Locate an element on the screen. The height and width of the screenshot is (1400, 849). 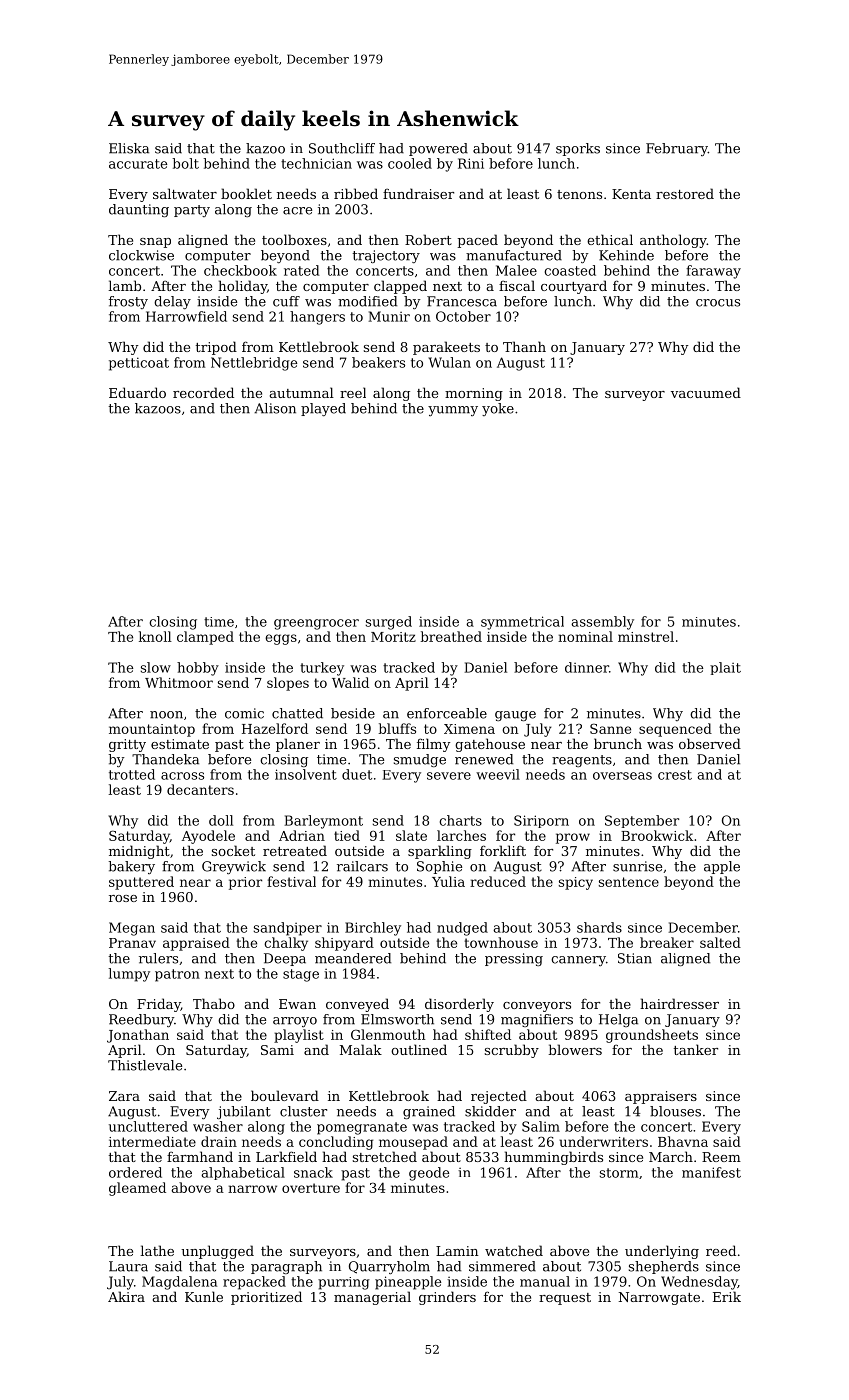
February is located at coordinates (677, 149).
